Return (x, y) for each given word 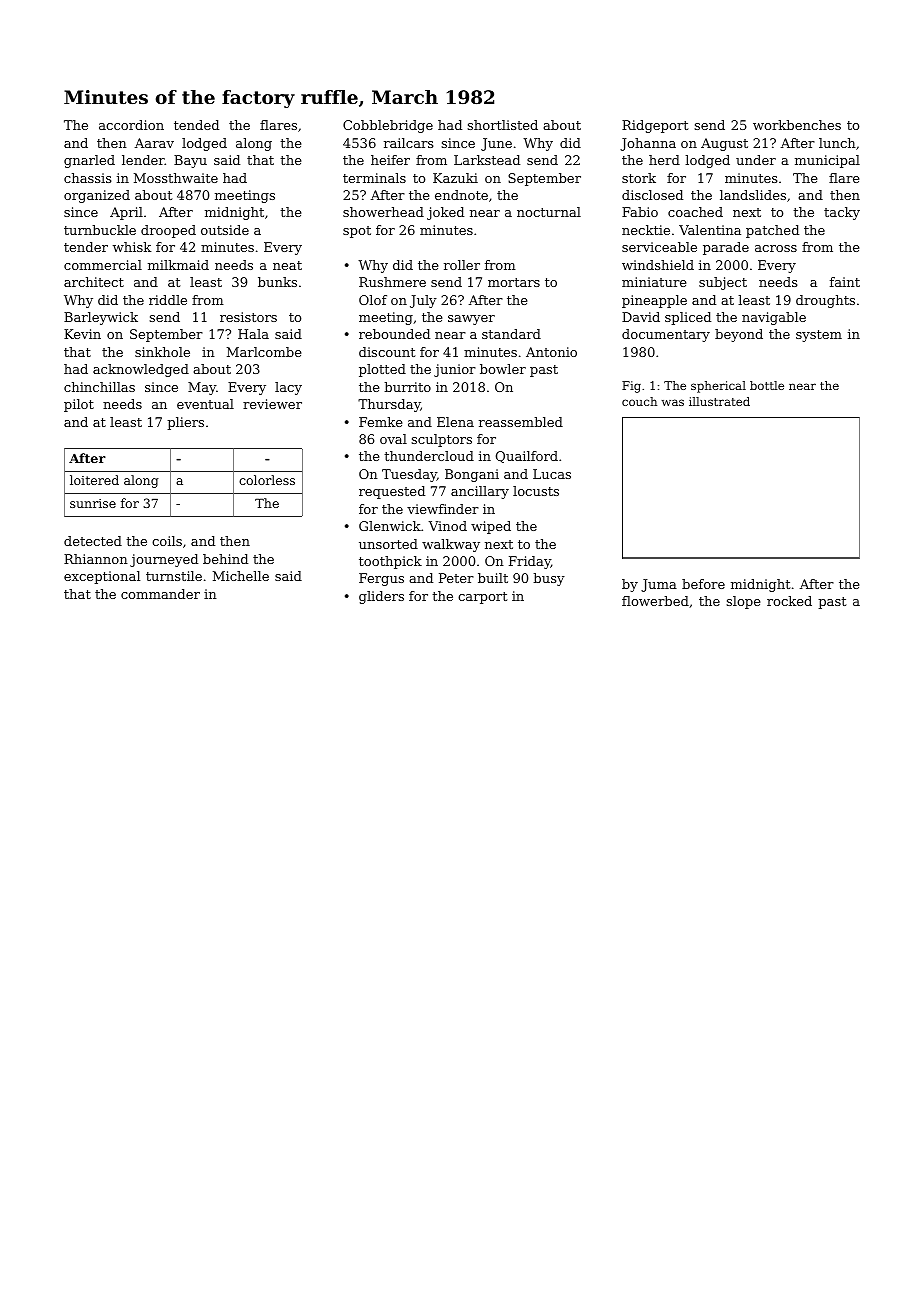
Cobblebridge (388, 126)
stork (639, 178)
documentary (666, 335)
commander (160, 594)
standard (511, 334)
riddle (168, 300)
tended (196, 125)
